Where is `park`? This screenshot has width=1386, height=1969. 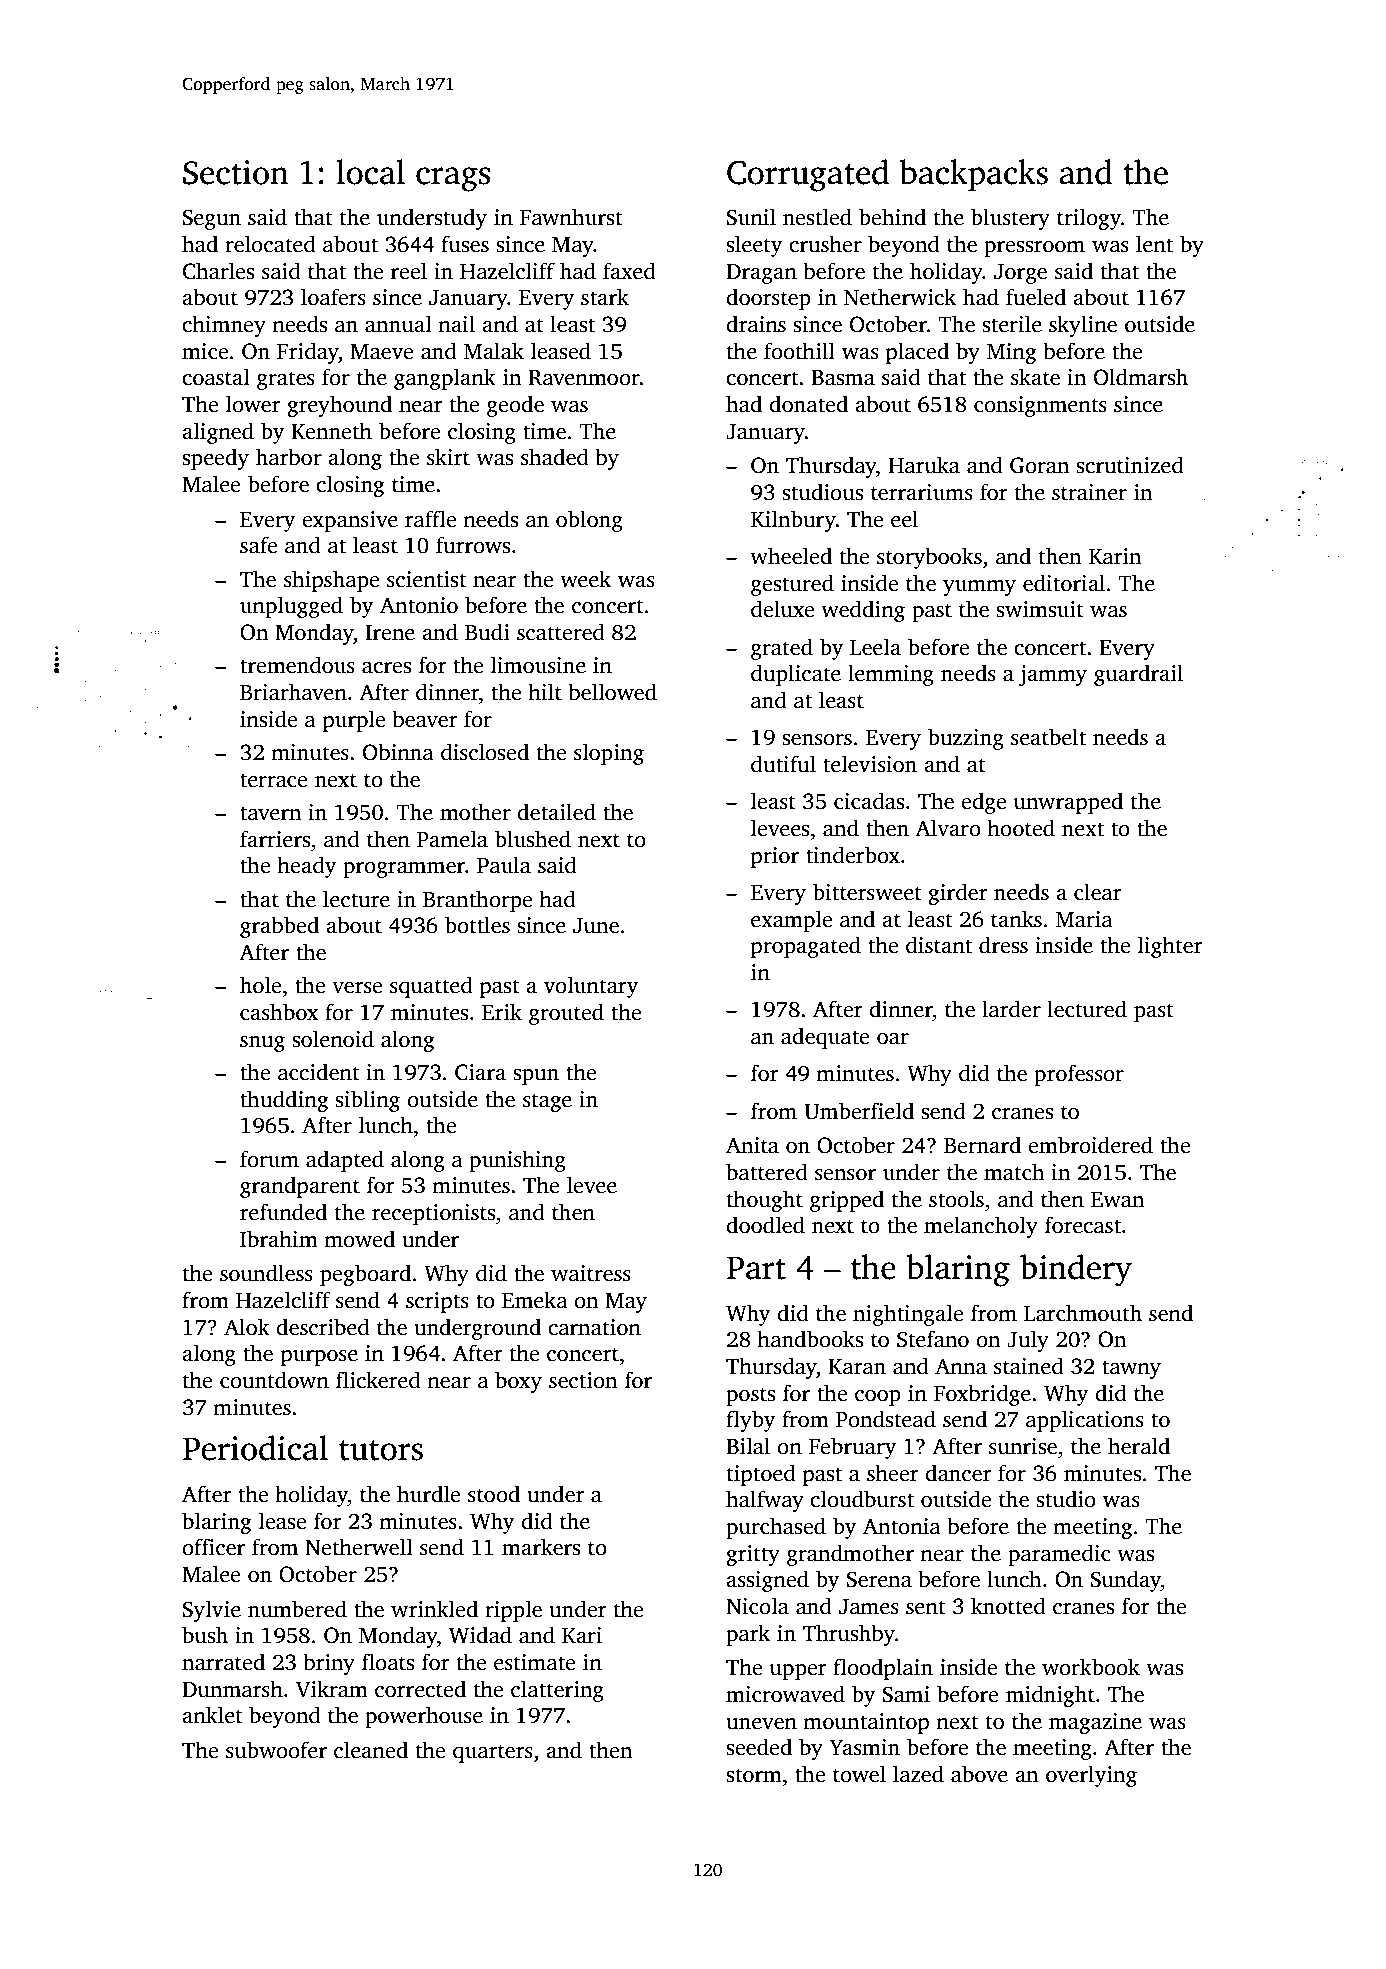 park is located at coordinates (748, 1635).
